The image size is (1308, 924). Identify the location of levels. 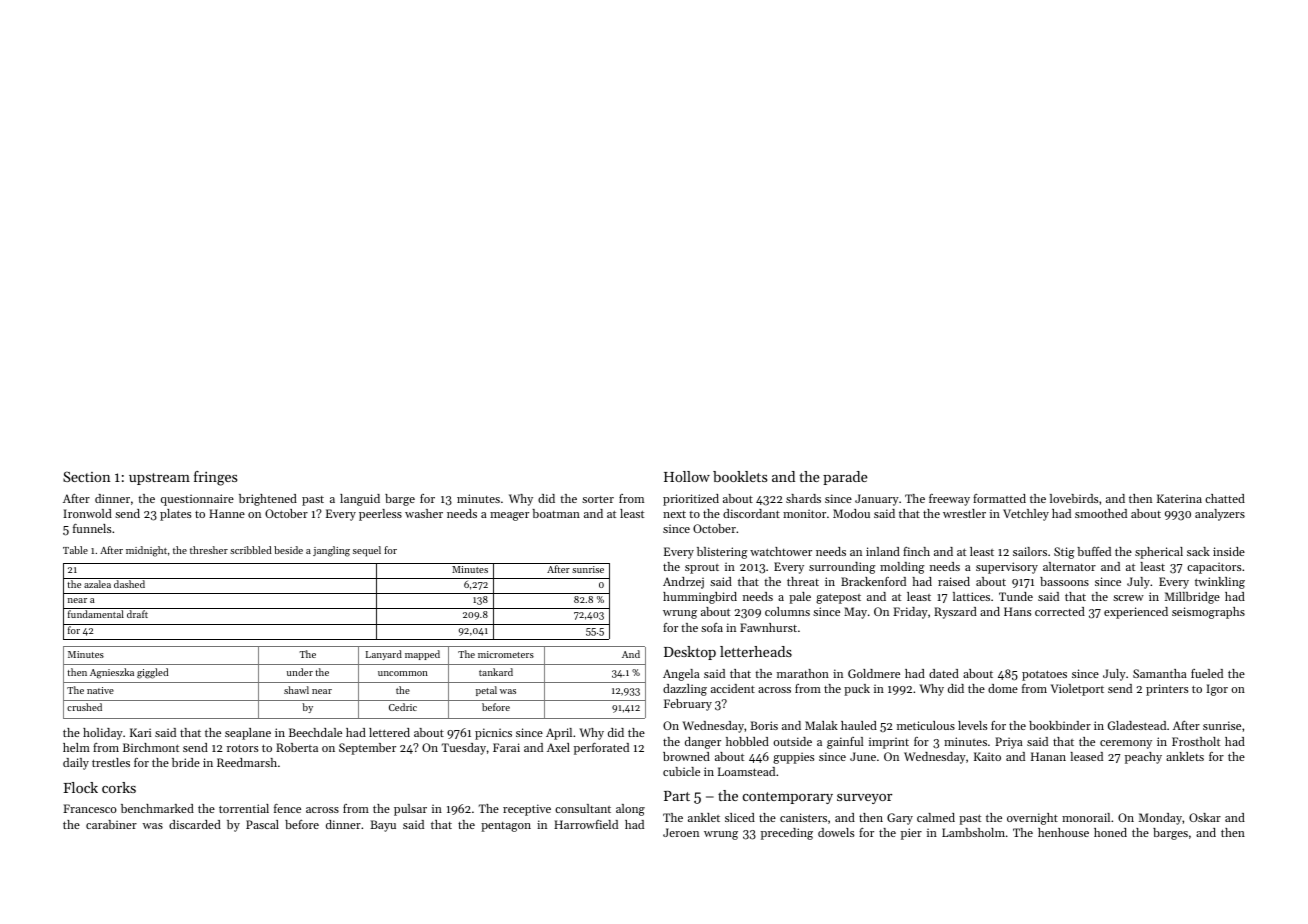
(972, 725).
